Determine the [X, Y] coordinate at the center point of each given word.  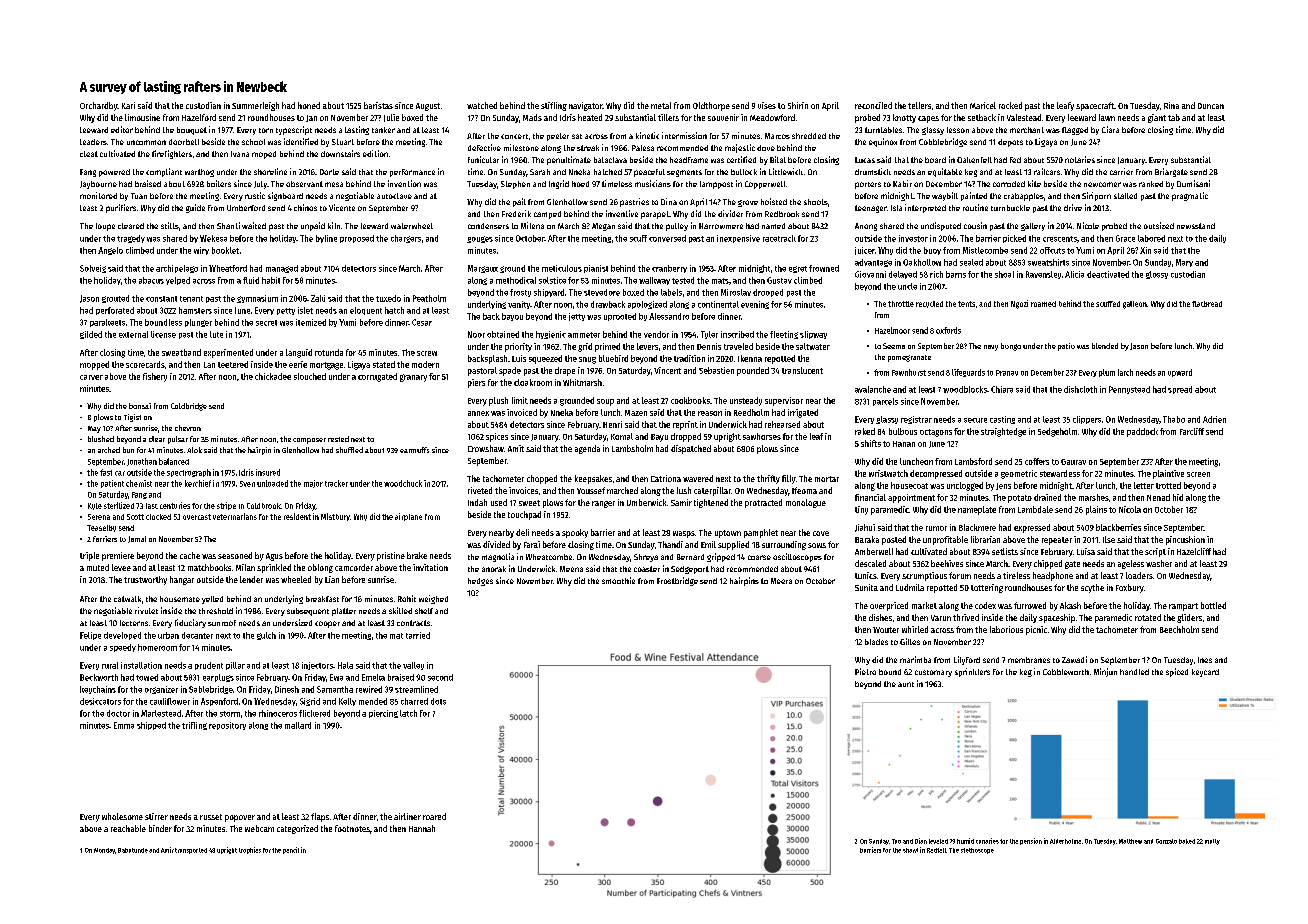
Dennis [709, 346]
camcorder [354, 567]
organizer [161, 690]
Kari [128, 105]
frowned [824, 268]
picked [1014, 239]
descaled [870, 563]
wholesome [122, 816]
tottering [987, 588]
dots [438, 701]
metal [661, 105]
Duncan [1211, 106]
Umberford [246, 208]
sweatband [181, 352]
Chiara [1002, 389]
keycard [1205, 673]
